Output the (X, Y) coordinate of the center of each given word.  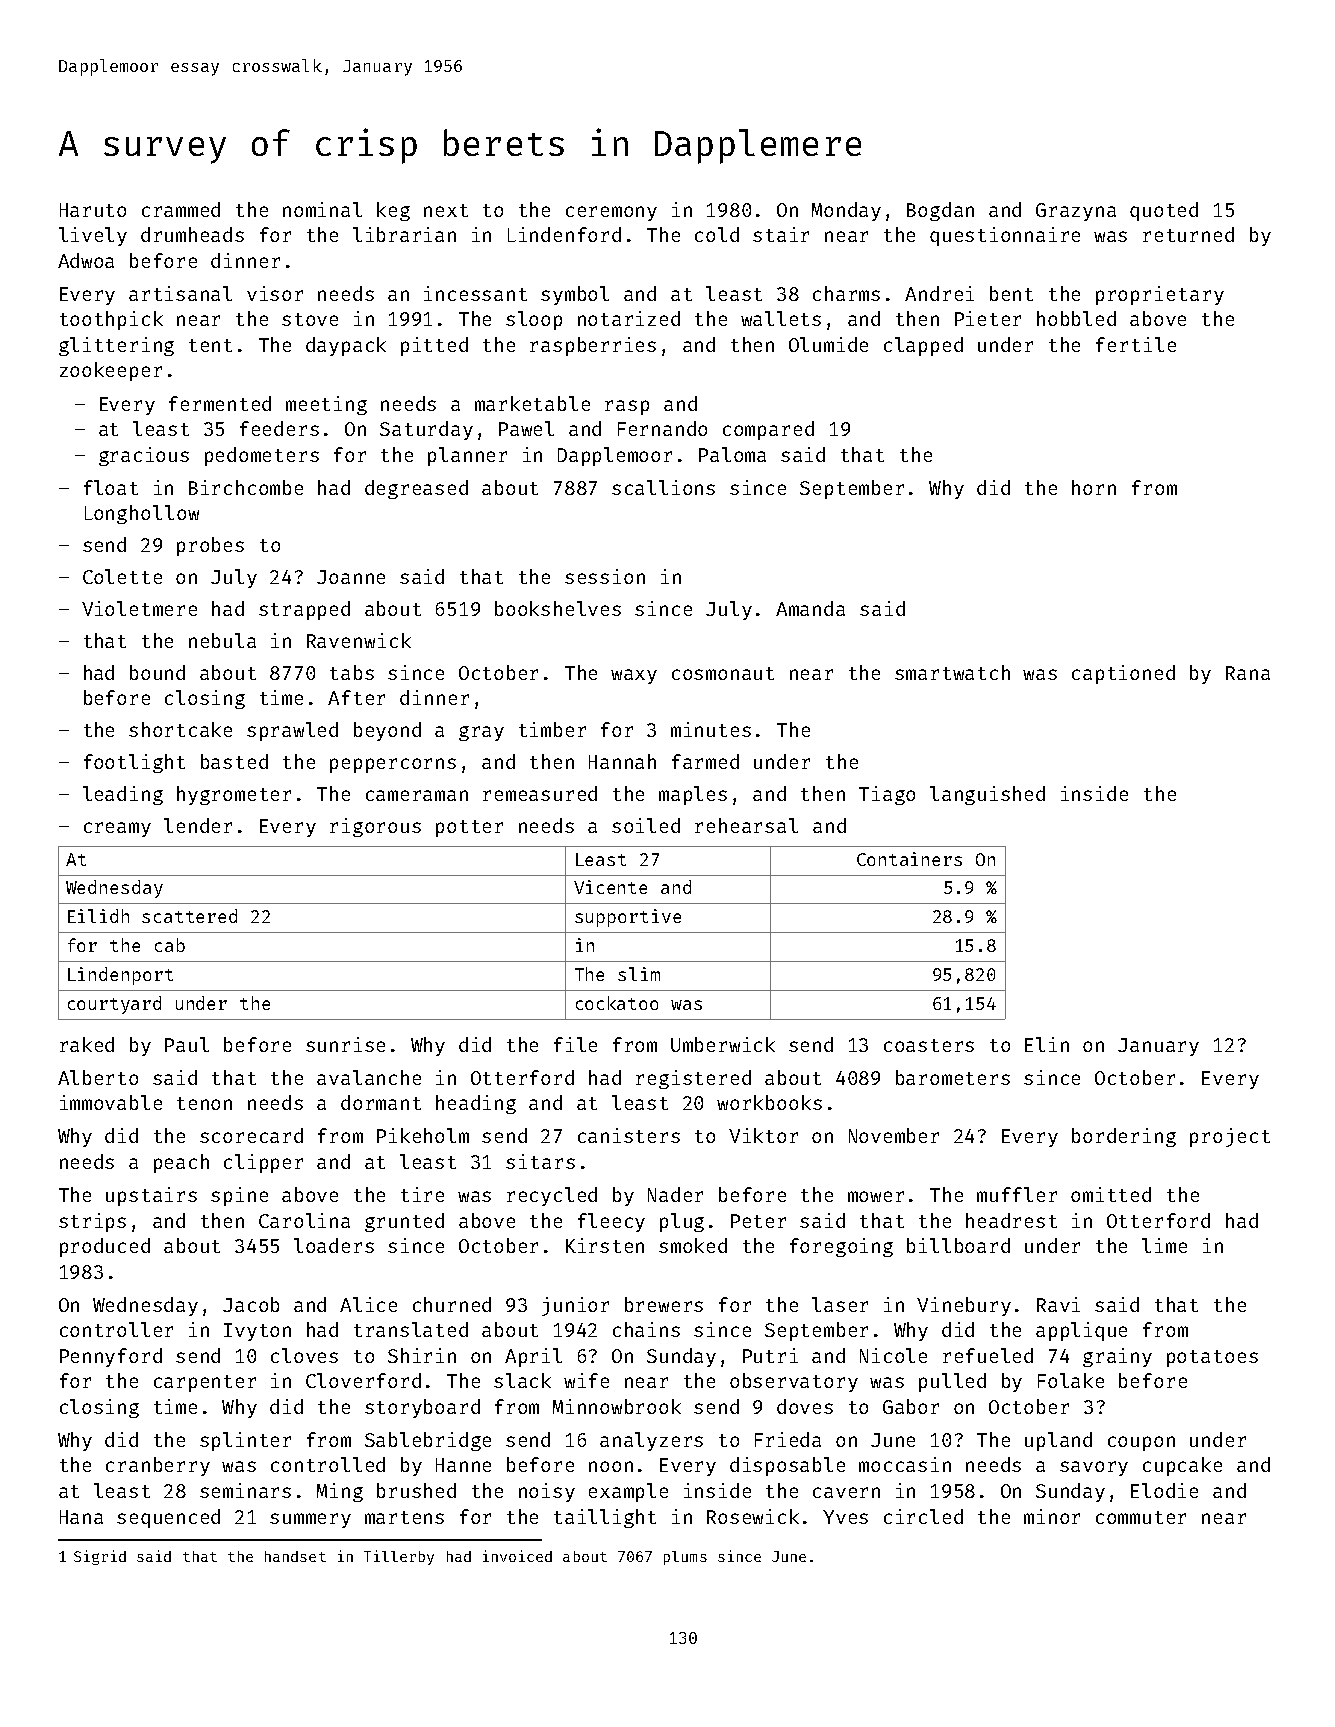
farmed (705, 761)
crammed (181, 209)
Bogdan (940, 211)
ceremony (611, 213)
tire (422, 1194)
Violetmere (139, 608)
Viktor (763, 1135)
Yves (845, 1517)
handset (295, 1556)
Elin (1047, 1044)
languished (987, 795)
